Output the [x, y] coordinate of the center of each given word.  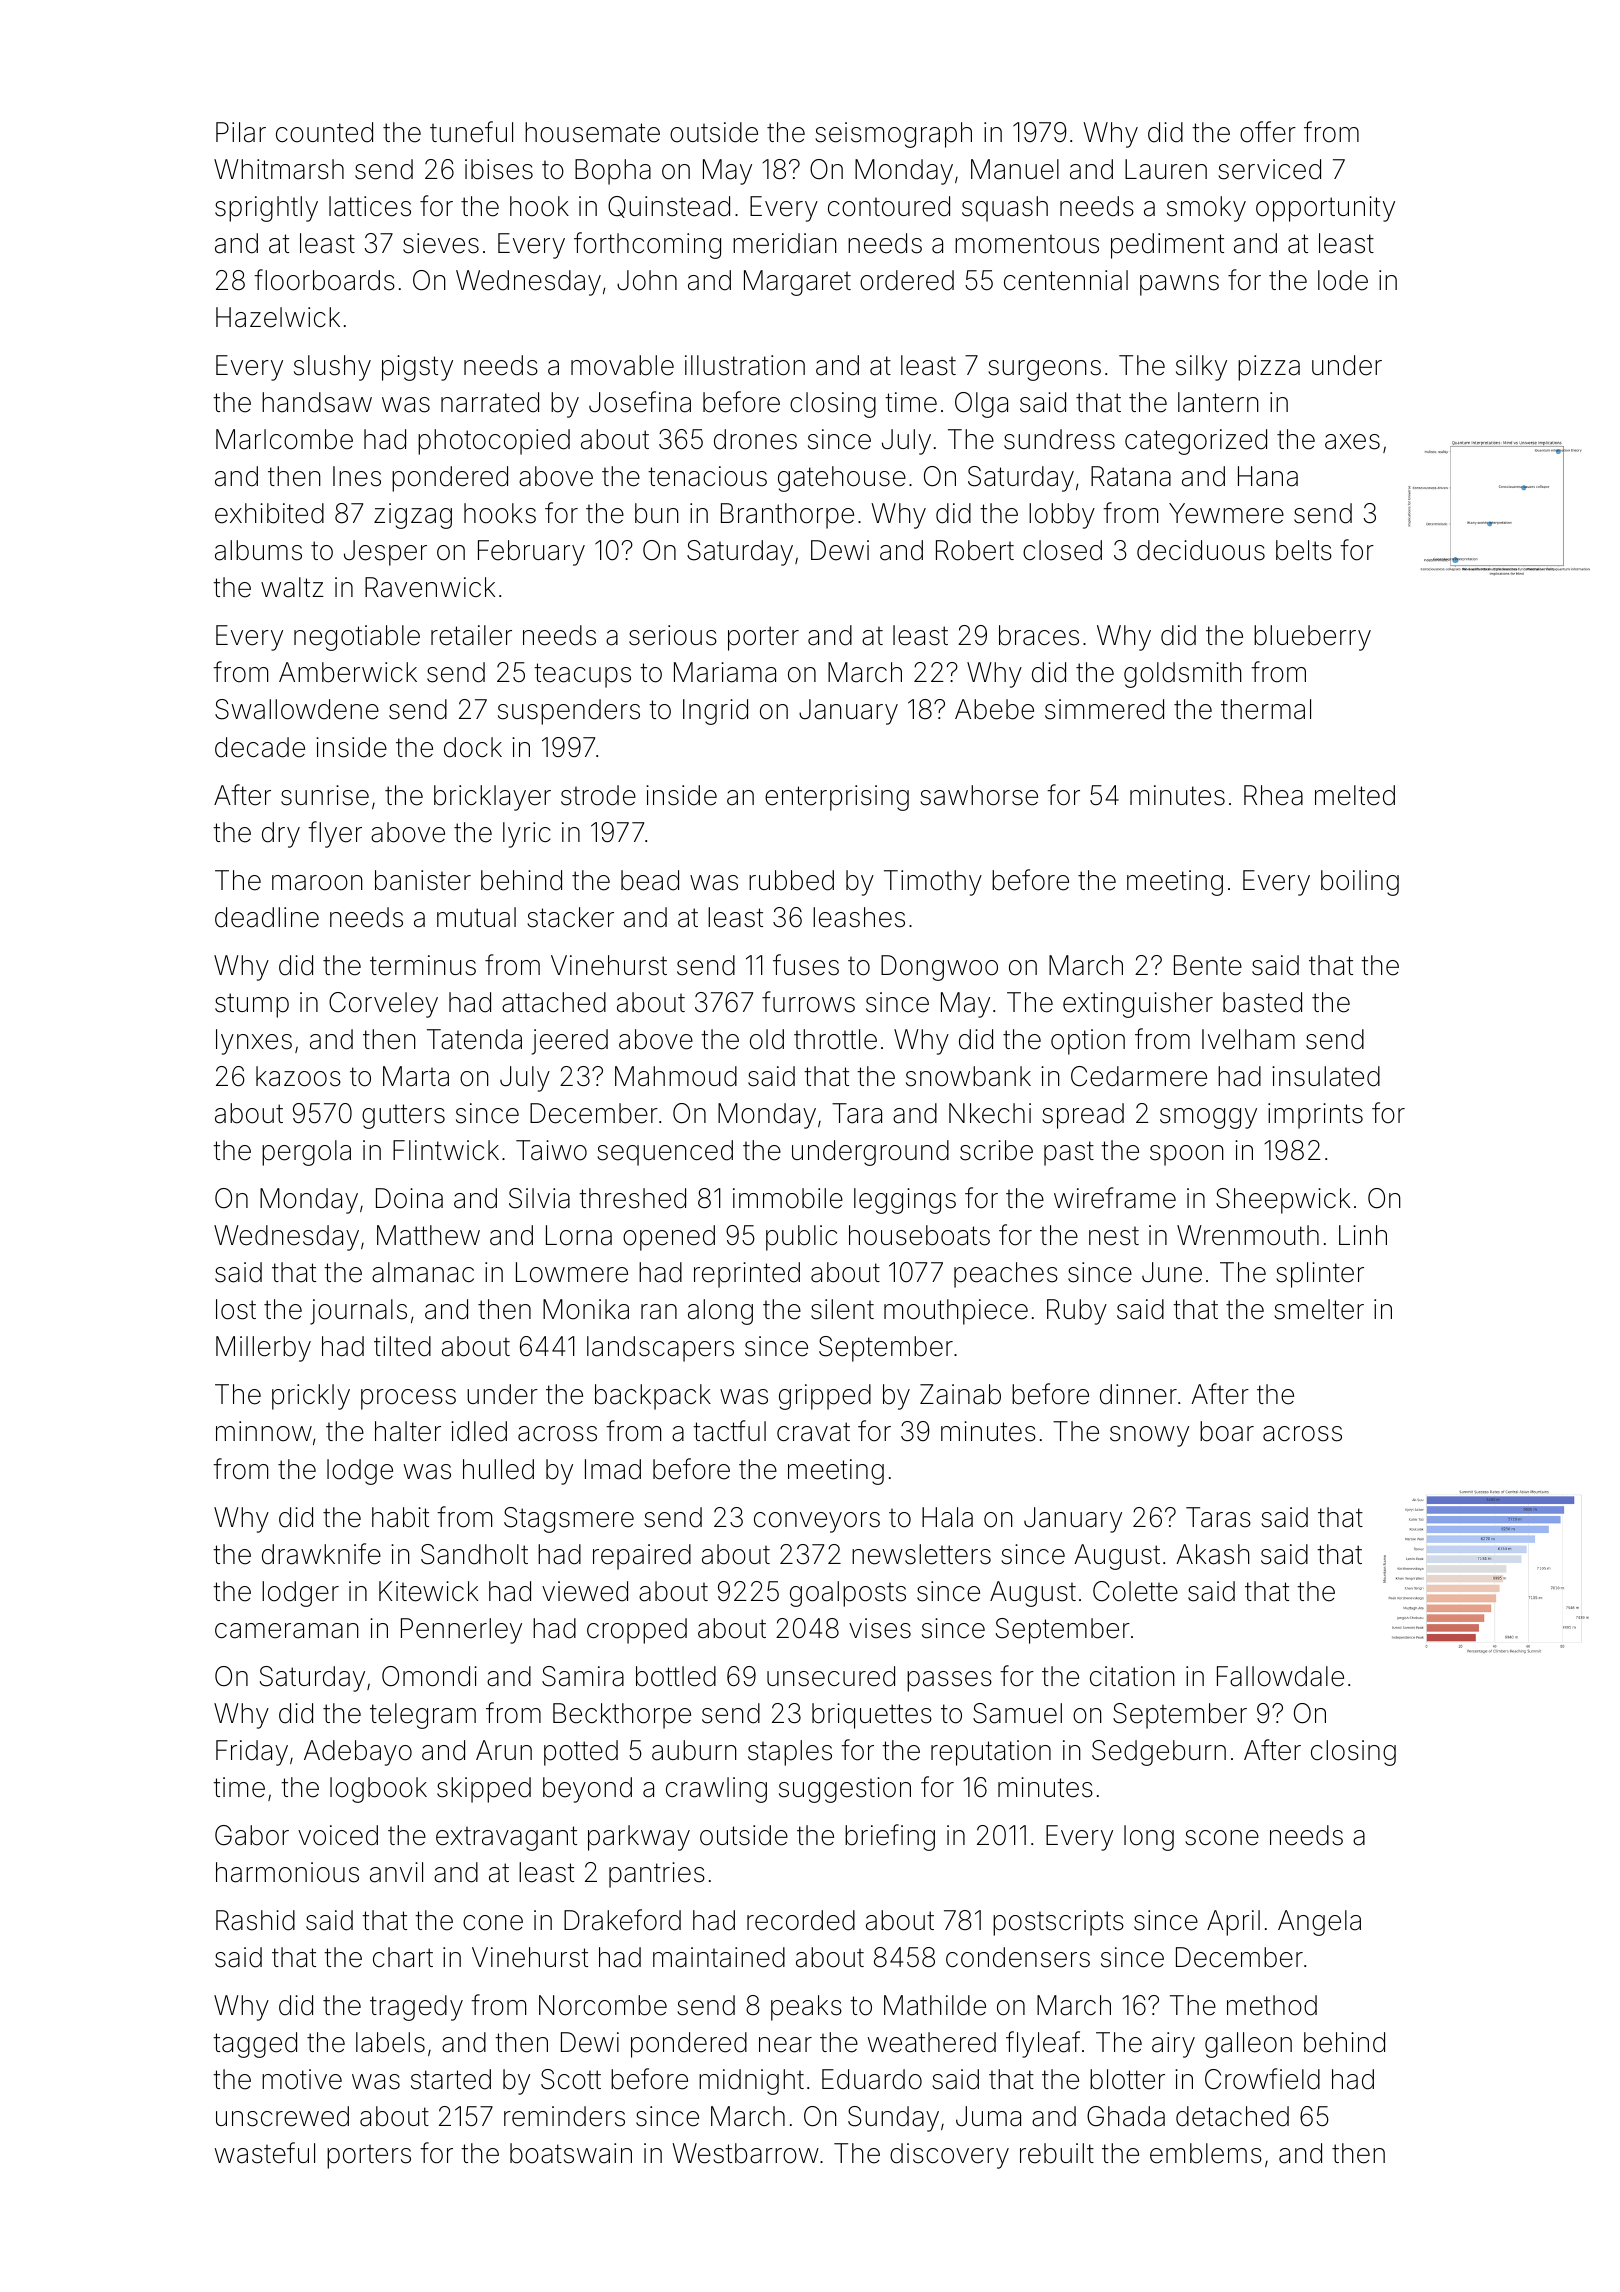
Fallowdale [1280, 1676]
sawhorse [979, 795]
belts [1304, 550]
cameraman [287, 1631]
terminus [423, 965]
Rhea [1273, 795]
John [647, 280]
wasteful [265, 2153]
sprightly [266, 209]
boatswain [571, 2153]
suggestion [845, 1790]
